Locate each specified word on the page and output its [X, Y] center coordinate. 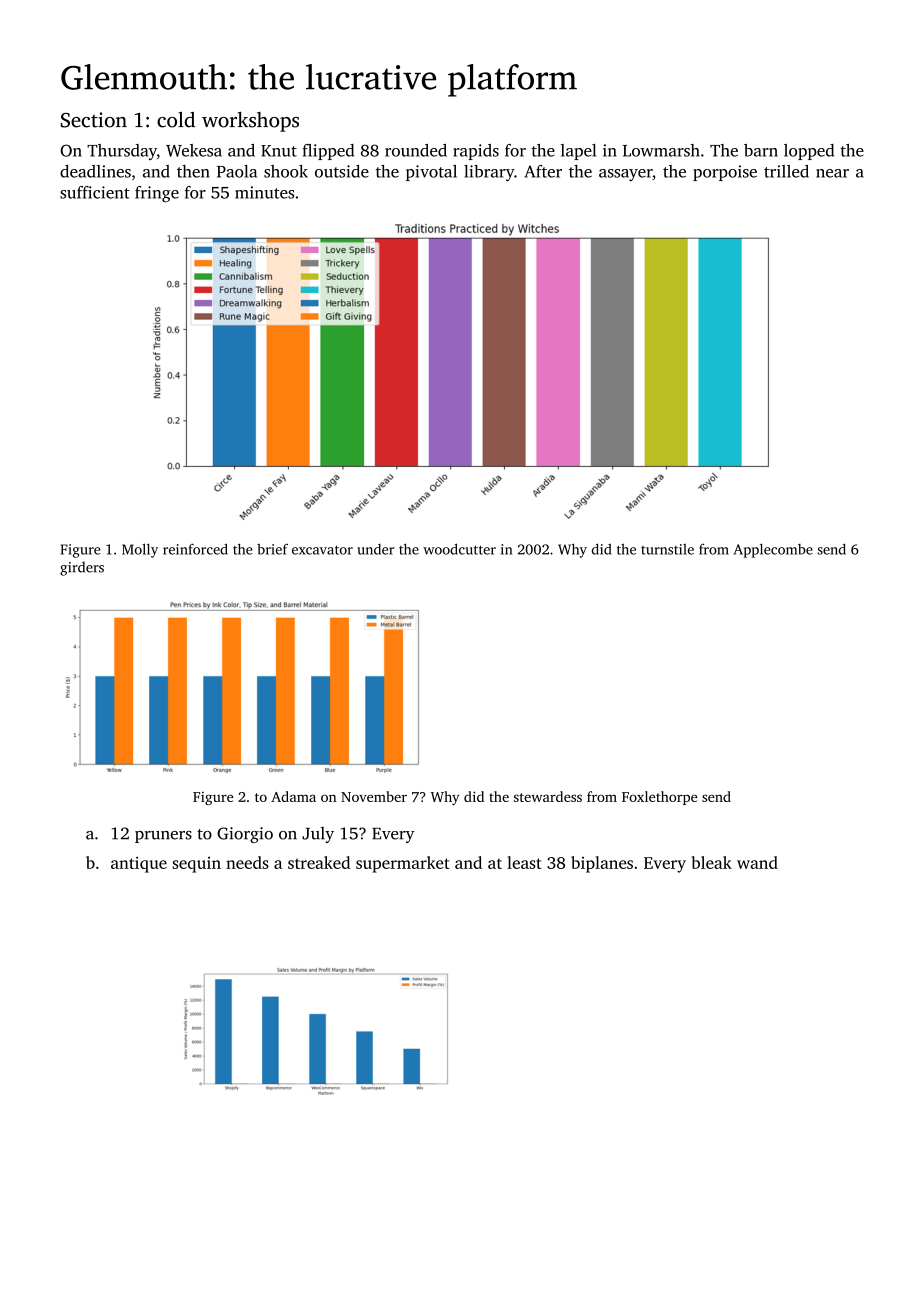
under [376, 549]
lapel [578, 152]
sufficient [95, 192]
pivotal [431, 173]
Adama [293, 796]
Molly [140, 550]
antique [139, 865]
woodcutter [459, 549]
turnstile [667, 549]
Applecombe [773, 550]
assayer [625, 175]
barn [761, 150]
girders [82, 568]
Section [94, 120]
